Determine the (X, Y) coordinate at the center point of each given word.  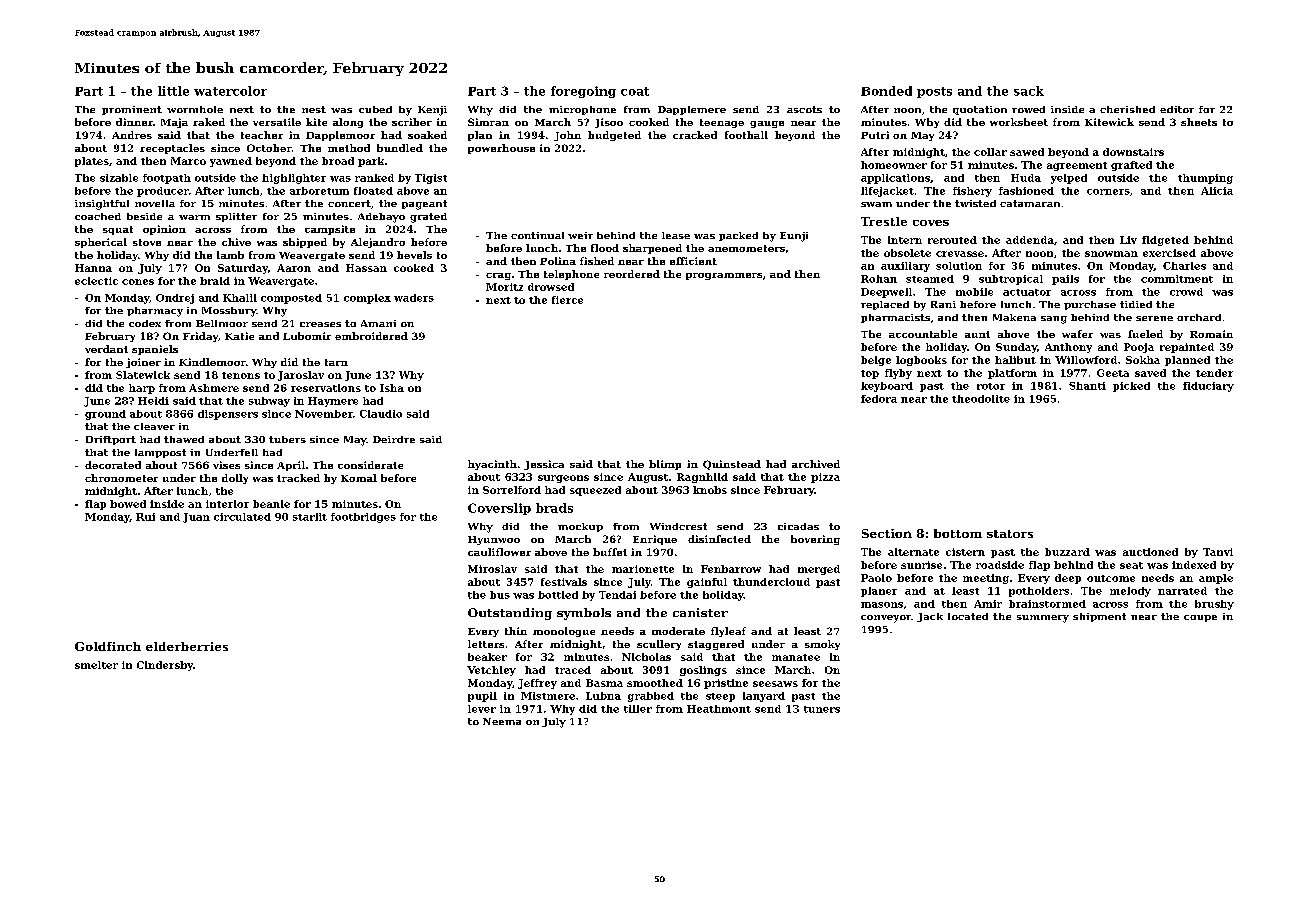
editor (1177, 109)
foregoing (583, 92)
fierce (567, 300)
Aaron (294, 268)
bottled (558, 595)
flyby (898, 374)
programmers (724, 276)
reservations (326, 388)
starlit (310, 517)
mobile (974, 292)
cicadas (798, 526)
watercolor (230, 91)
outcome (1111, 578)
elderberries (187, 646)
